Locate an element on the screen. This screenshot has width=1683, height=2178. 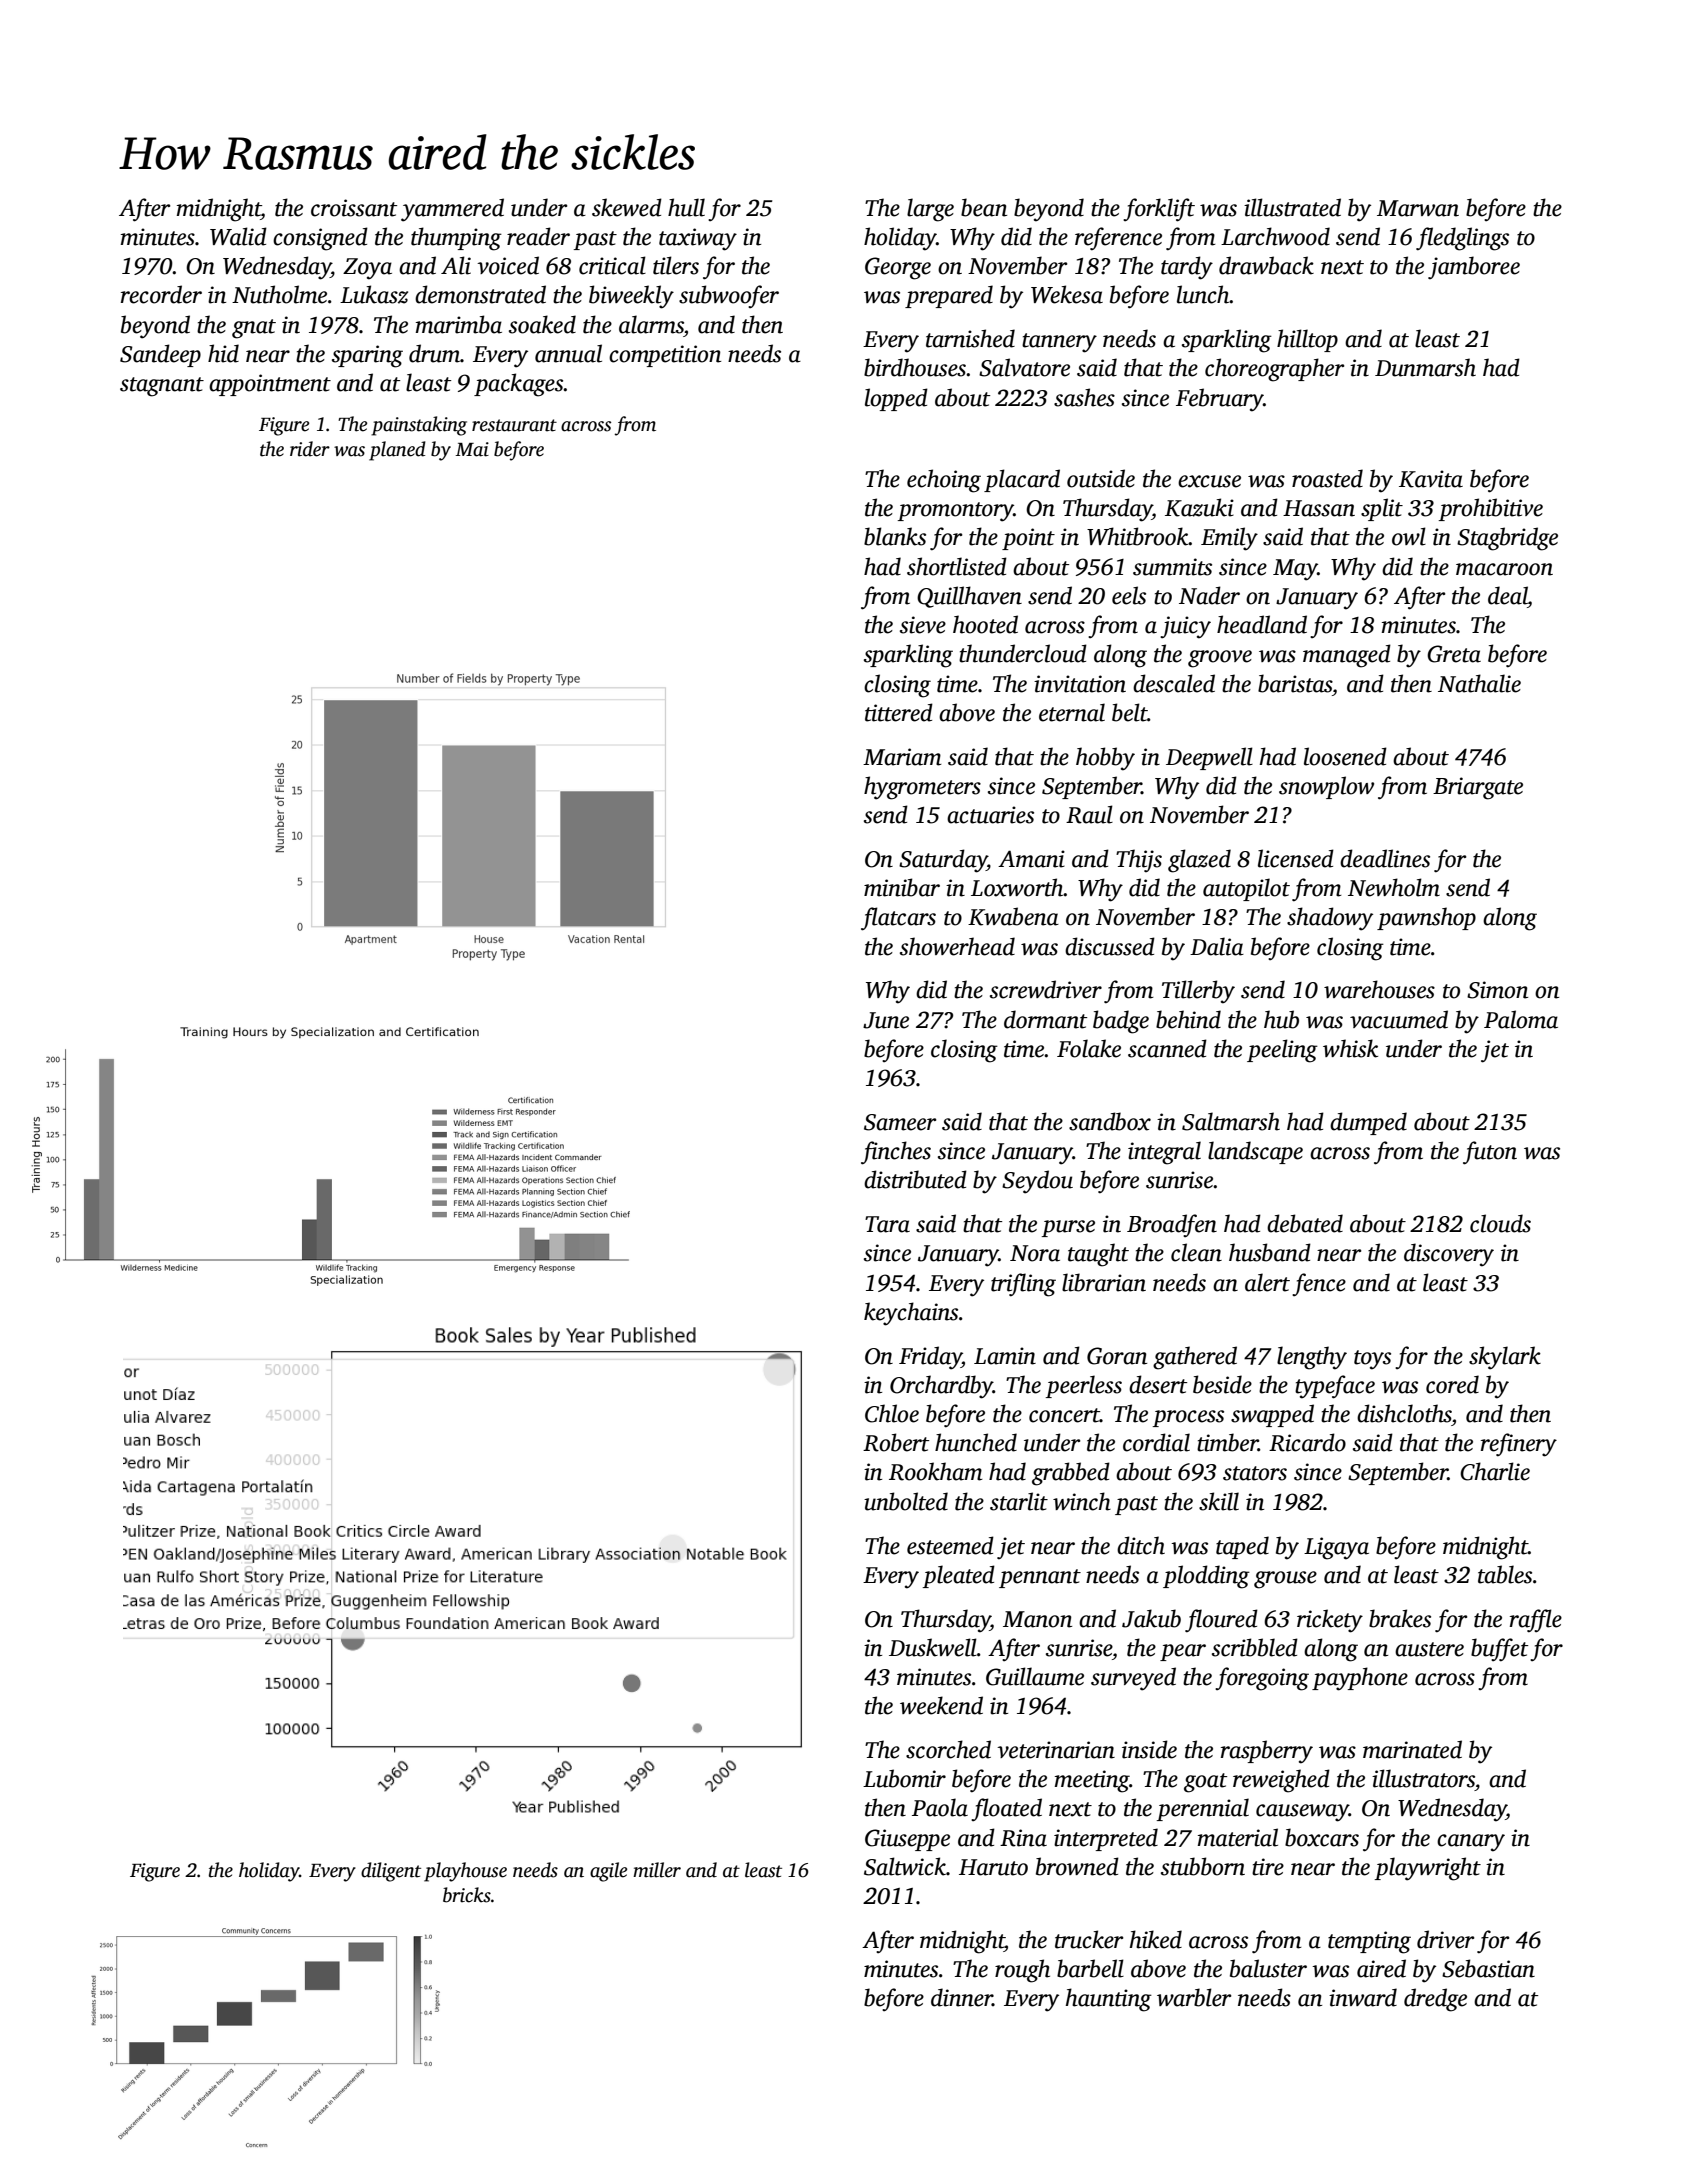
George is located at coordinates (898, 268).
